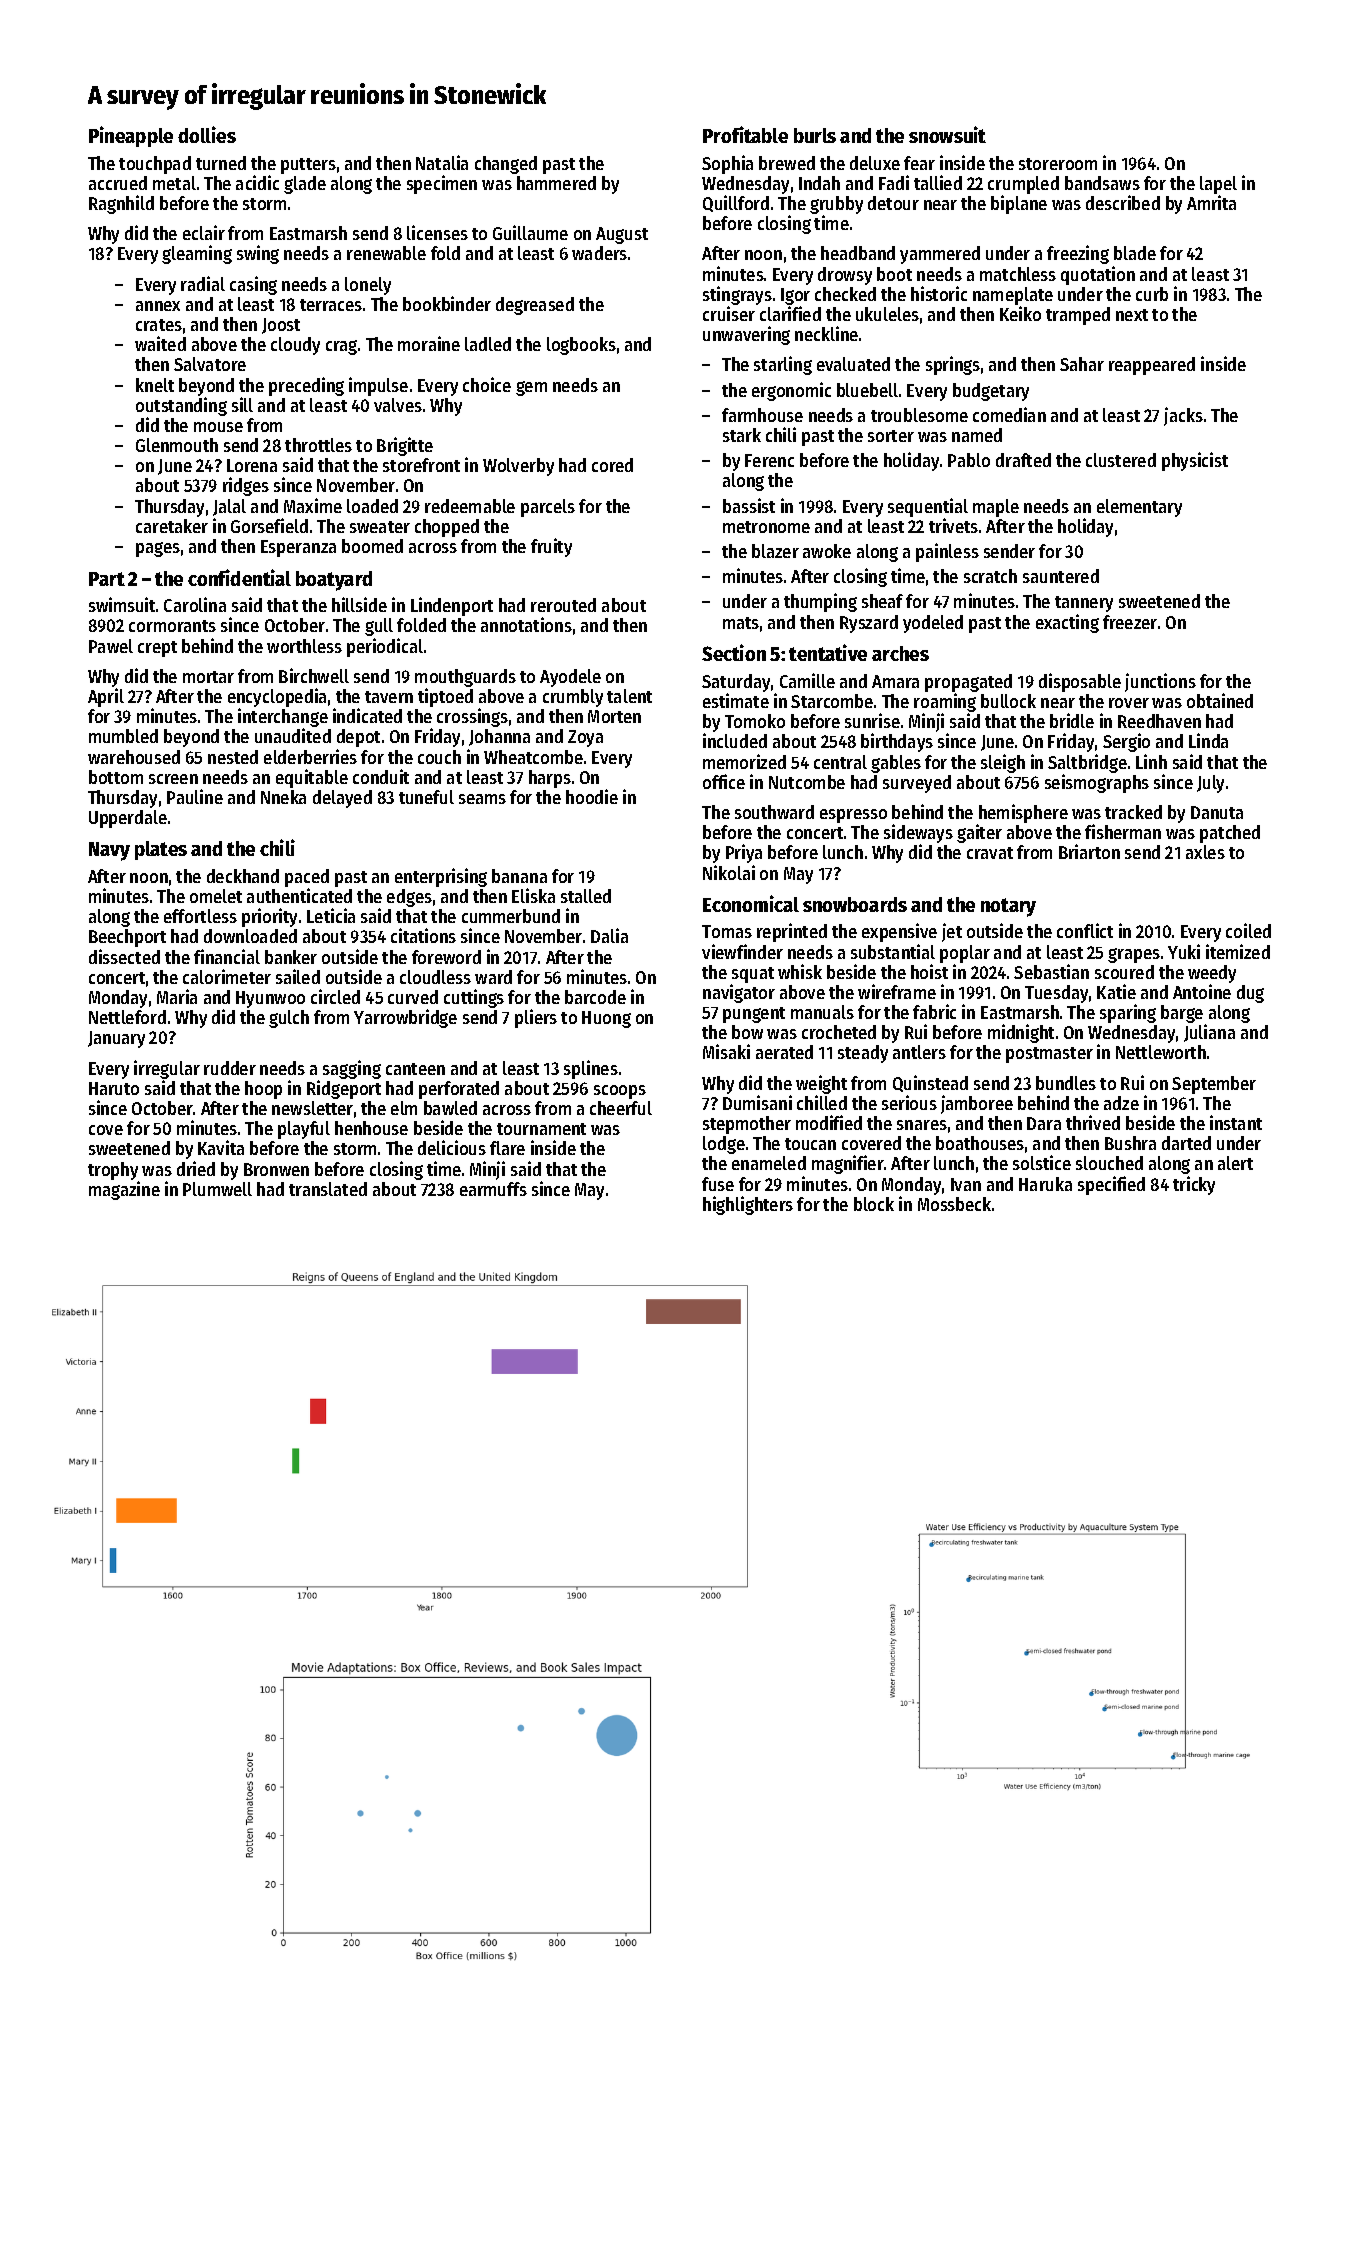 This document has width=1361, height=2241. Describe the element at coordinates (131, 136) in the document. I see `Pineapple` at that location.
